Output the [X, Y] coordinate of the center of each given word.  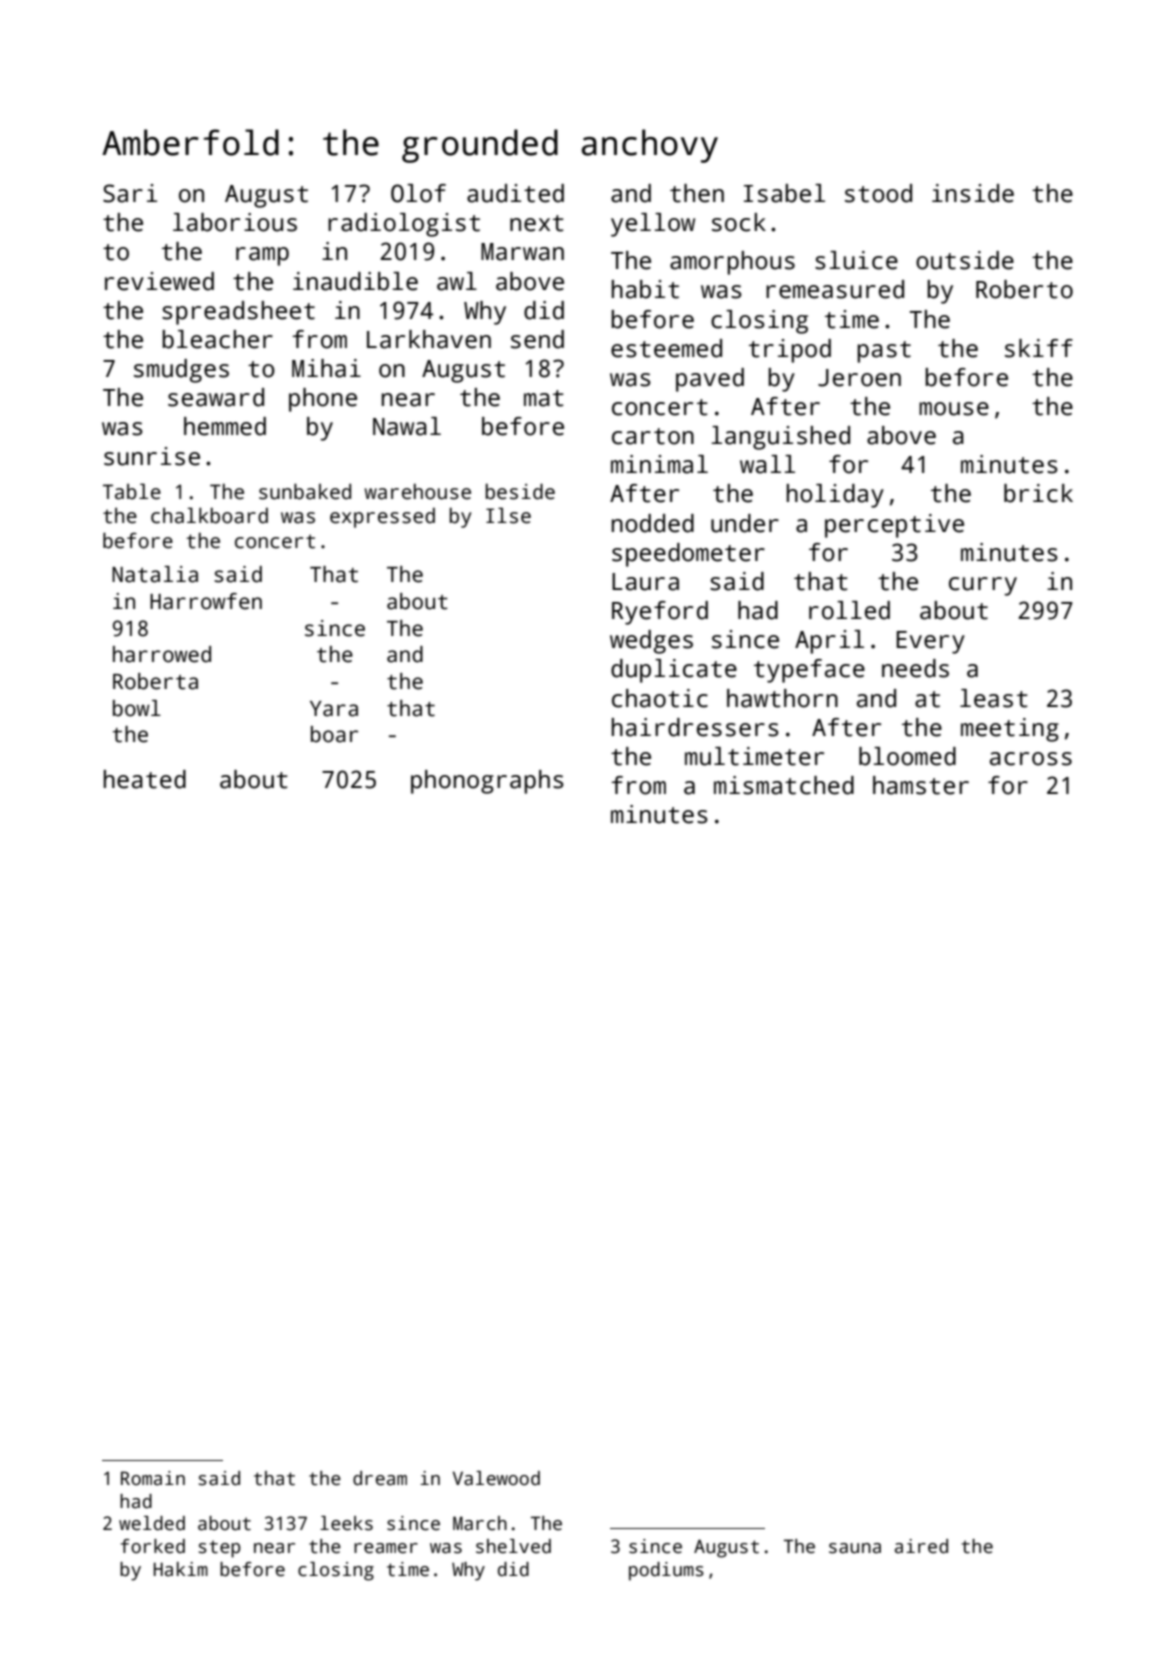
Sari [130, 193]
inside [973, 193]
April [829, 642]
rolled [849, 610]
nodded [653, 523]
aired [921, 1546]
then [697, 193]
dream [380, 1478]
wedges [651, 642]
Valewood [496, 1478]
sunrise [152, 456]
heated [145, 779]
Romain [153, 1478]
